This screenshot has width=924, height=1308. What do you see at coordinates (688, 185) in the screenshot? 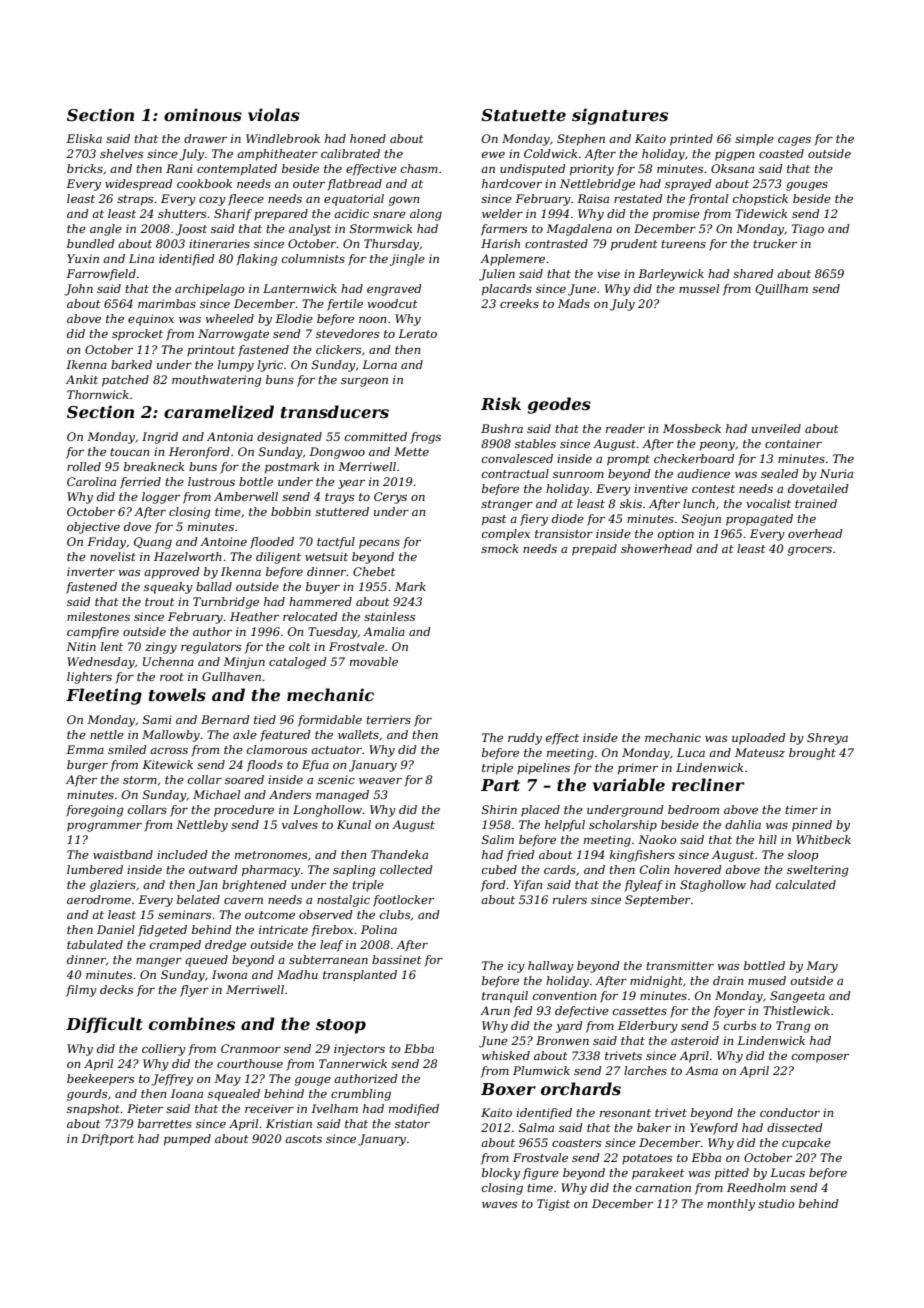
I see `sprayed` at bounding box center [688, 185].
